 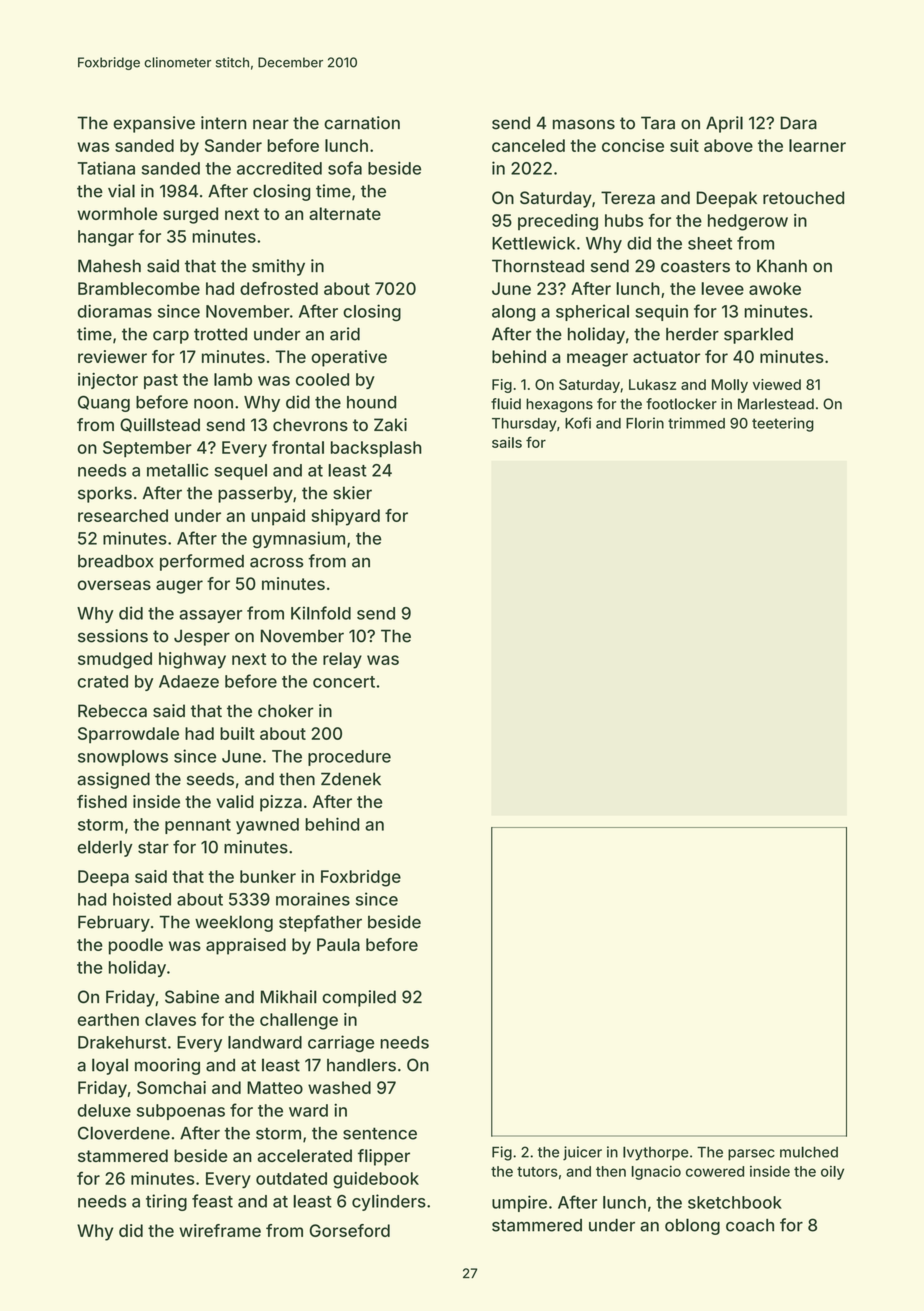 What do you see at coordinates (139, 288) in the screenshot?
I see `Bramblecombe` at bounding box center [139, 288].
